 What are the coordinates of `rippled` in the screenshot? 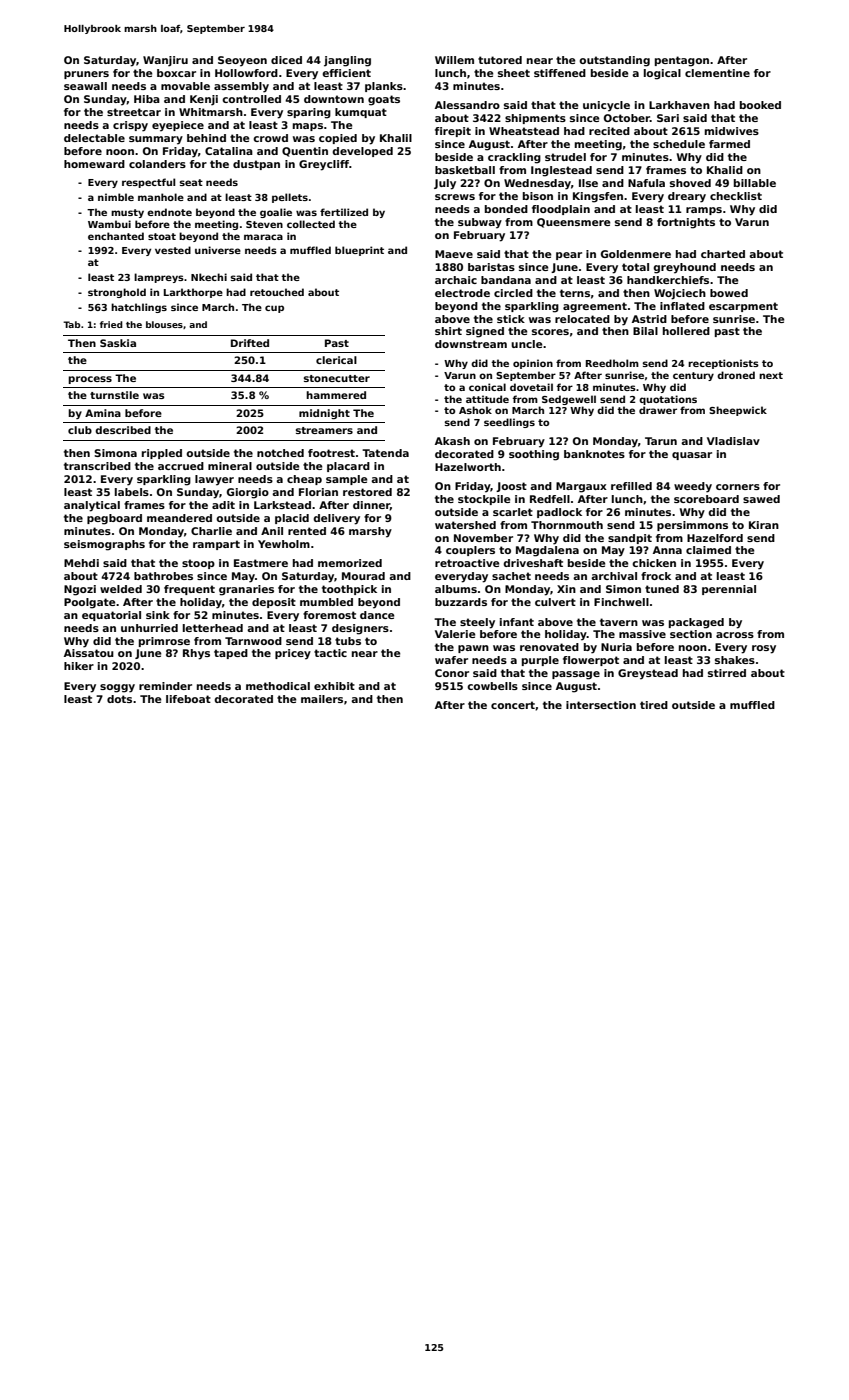 It's located at (162, 454).
